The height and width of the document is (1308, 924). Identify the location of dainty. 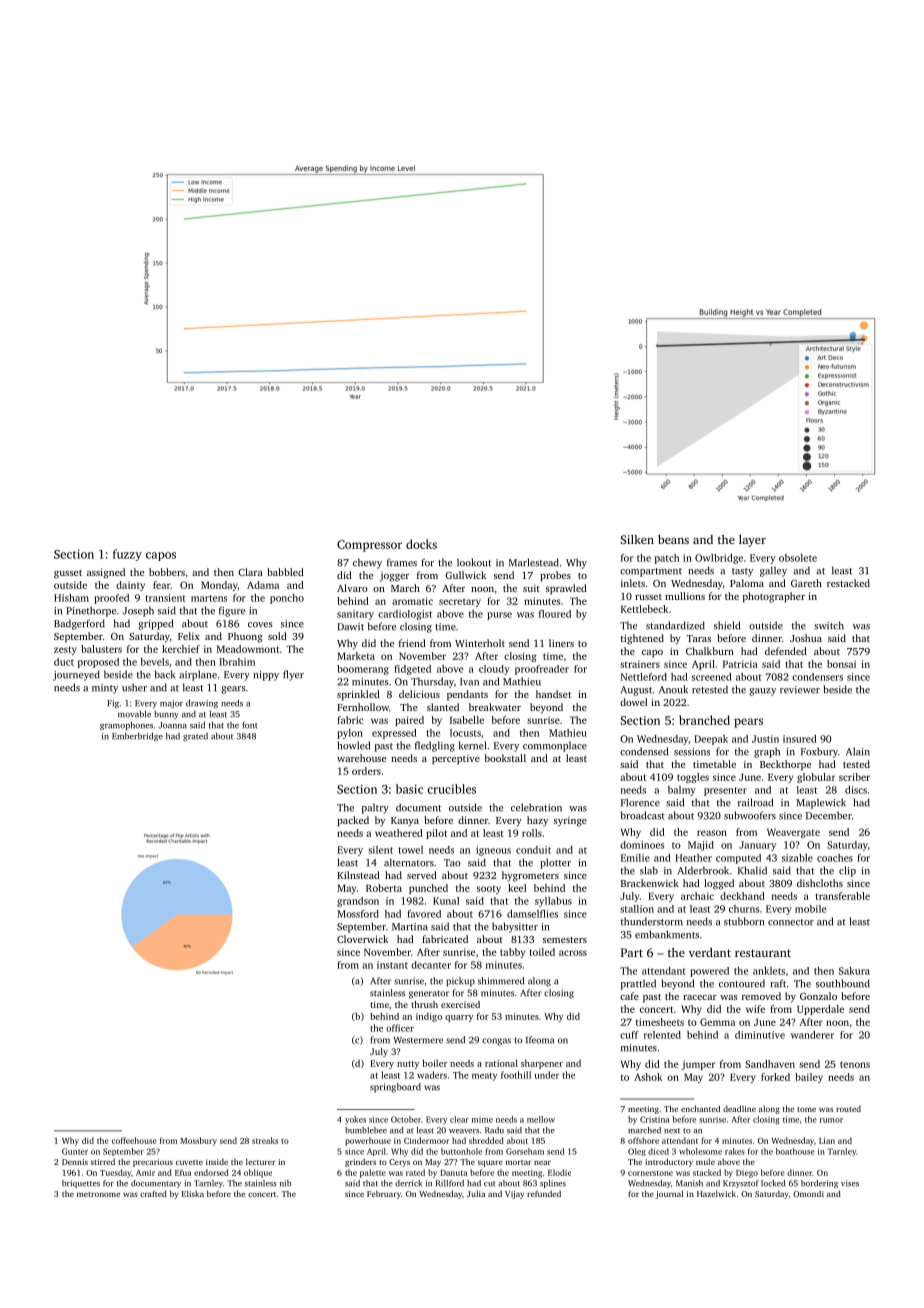
(130, 586).
